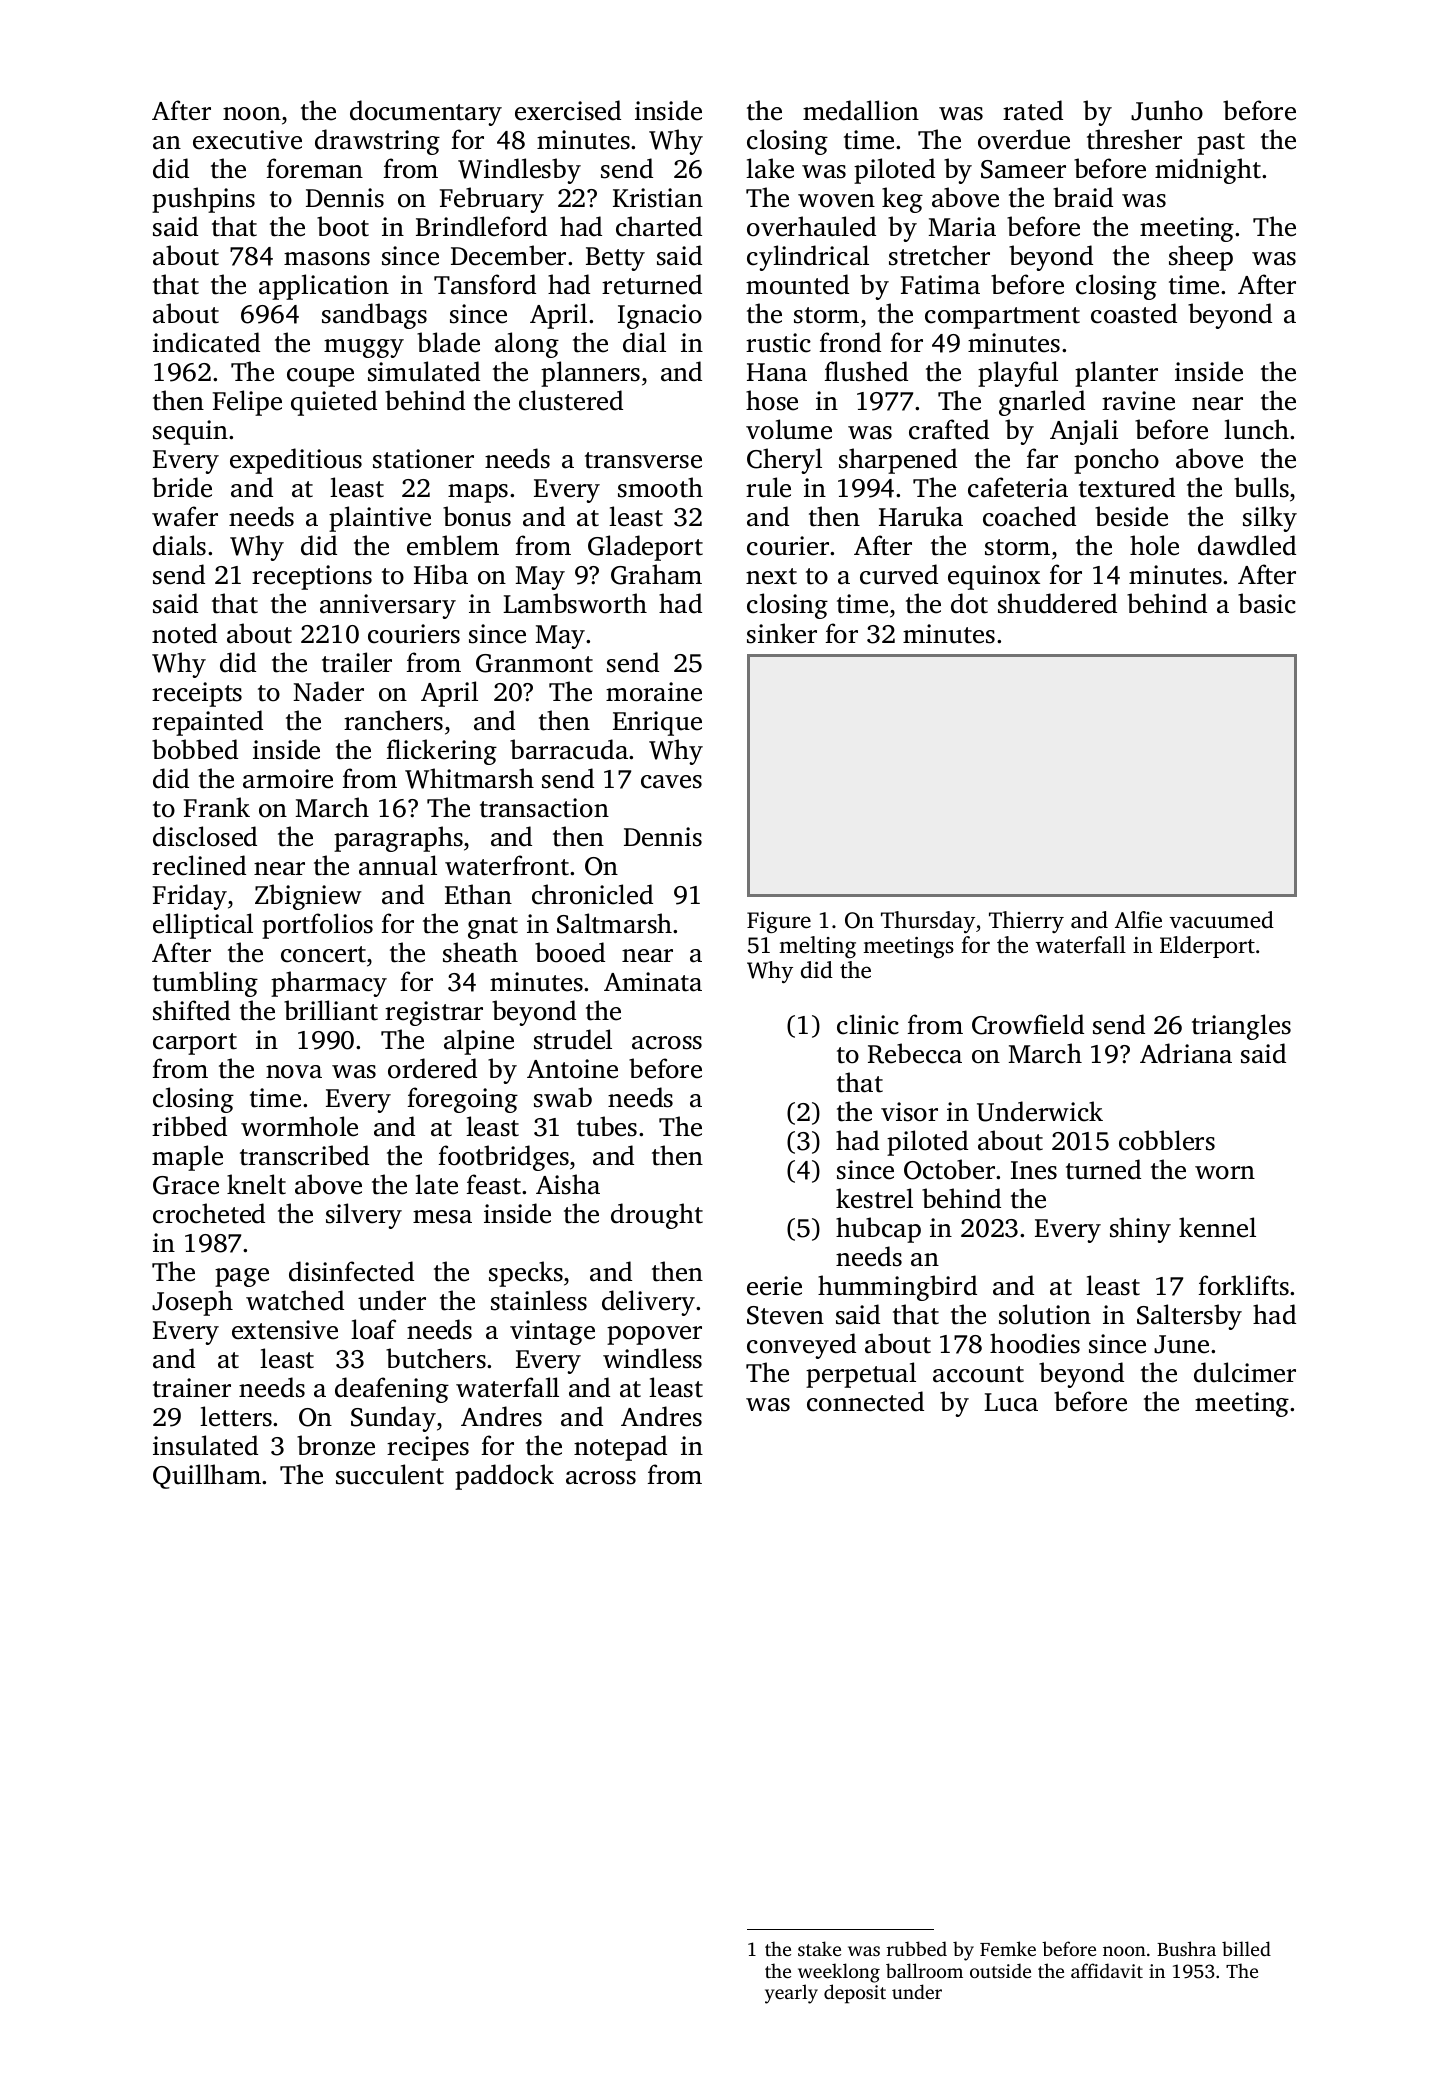 This document has height=2100, width=1450. I want to click on rated, so click(1033, 110).
